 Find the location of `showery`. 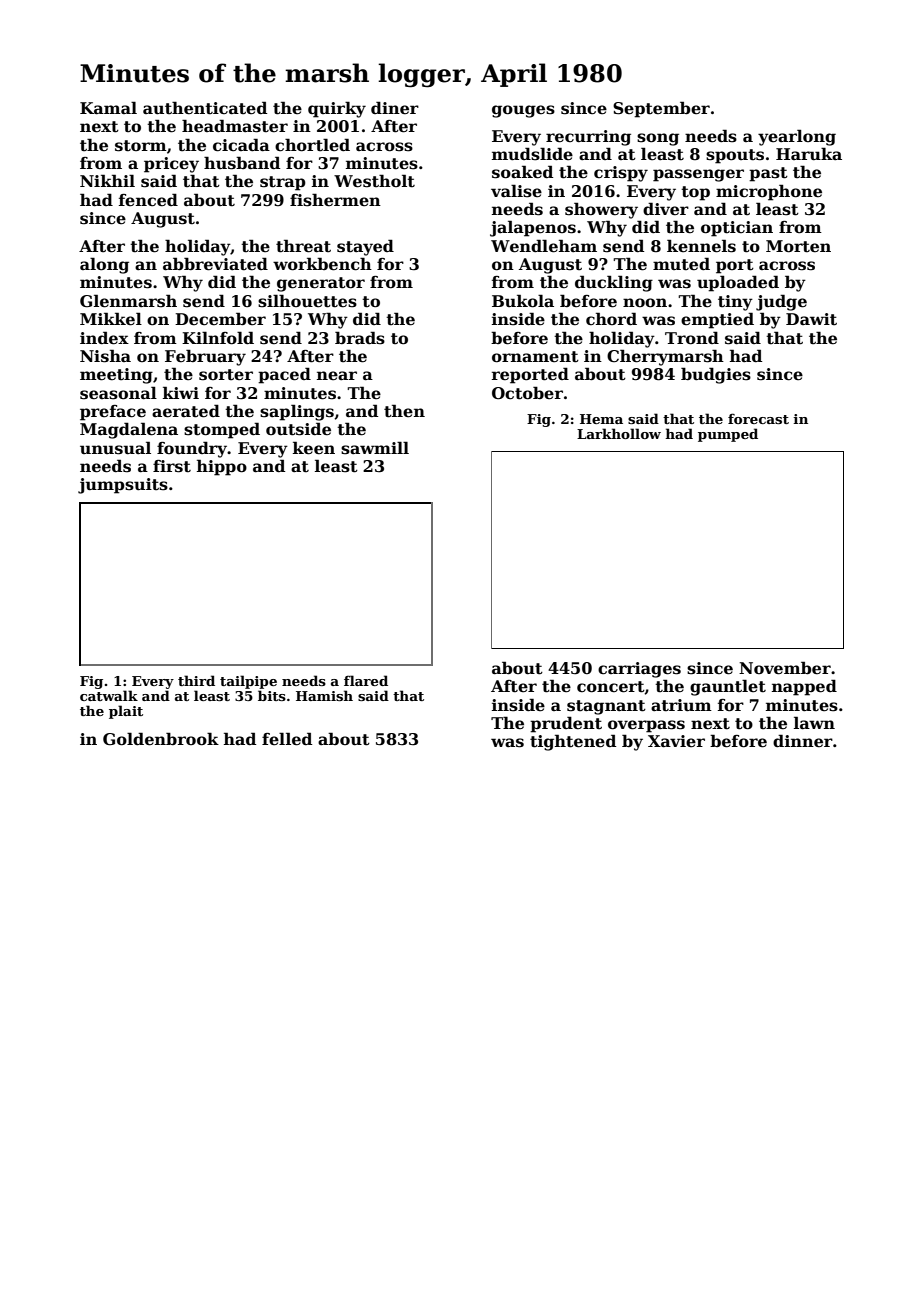

showery is located at coordinates (601, 210).
